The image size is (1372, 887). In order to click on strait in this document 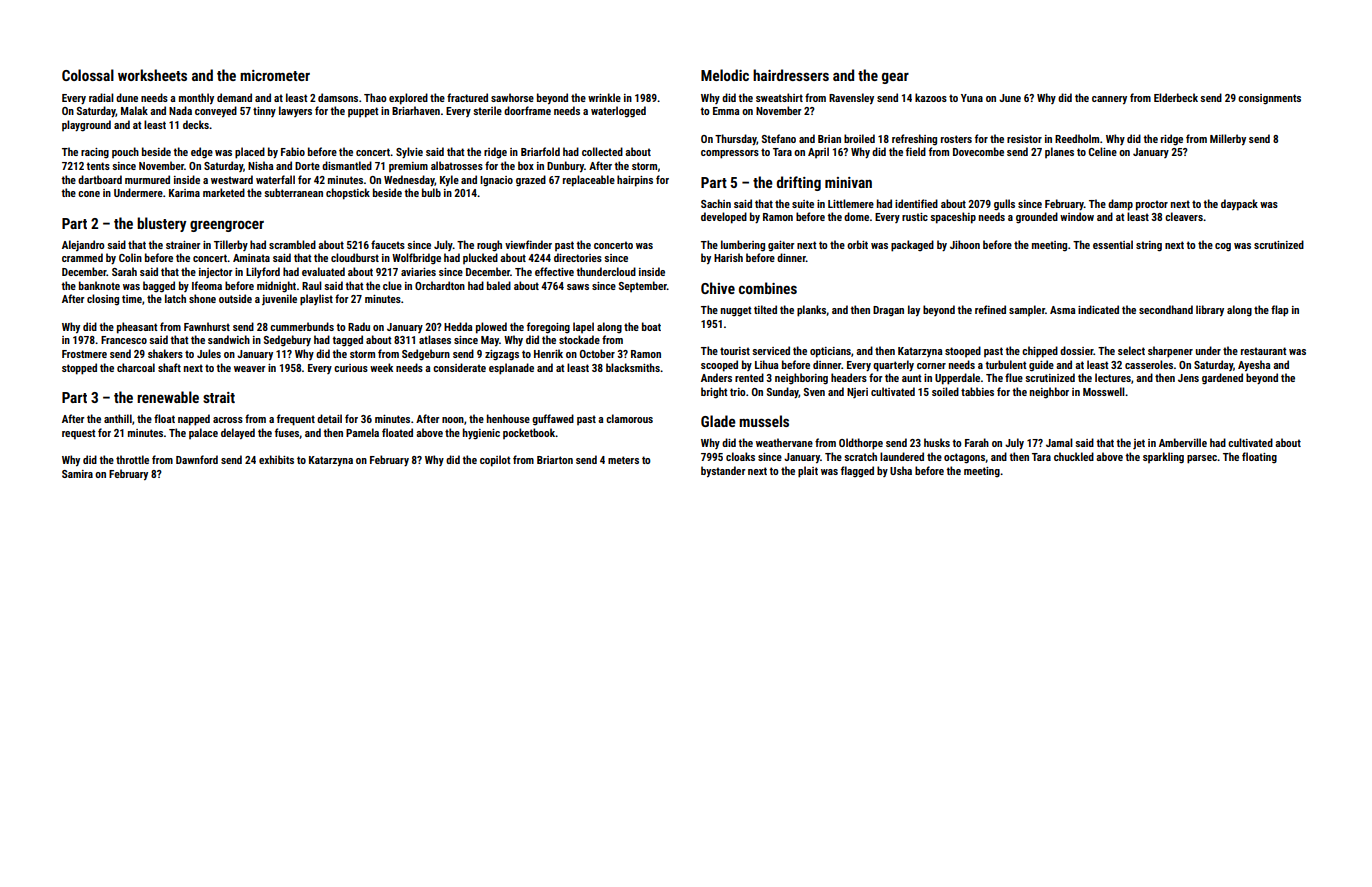, I will do `click(219, 397)`.
